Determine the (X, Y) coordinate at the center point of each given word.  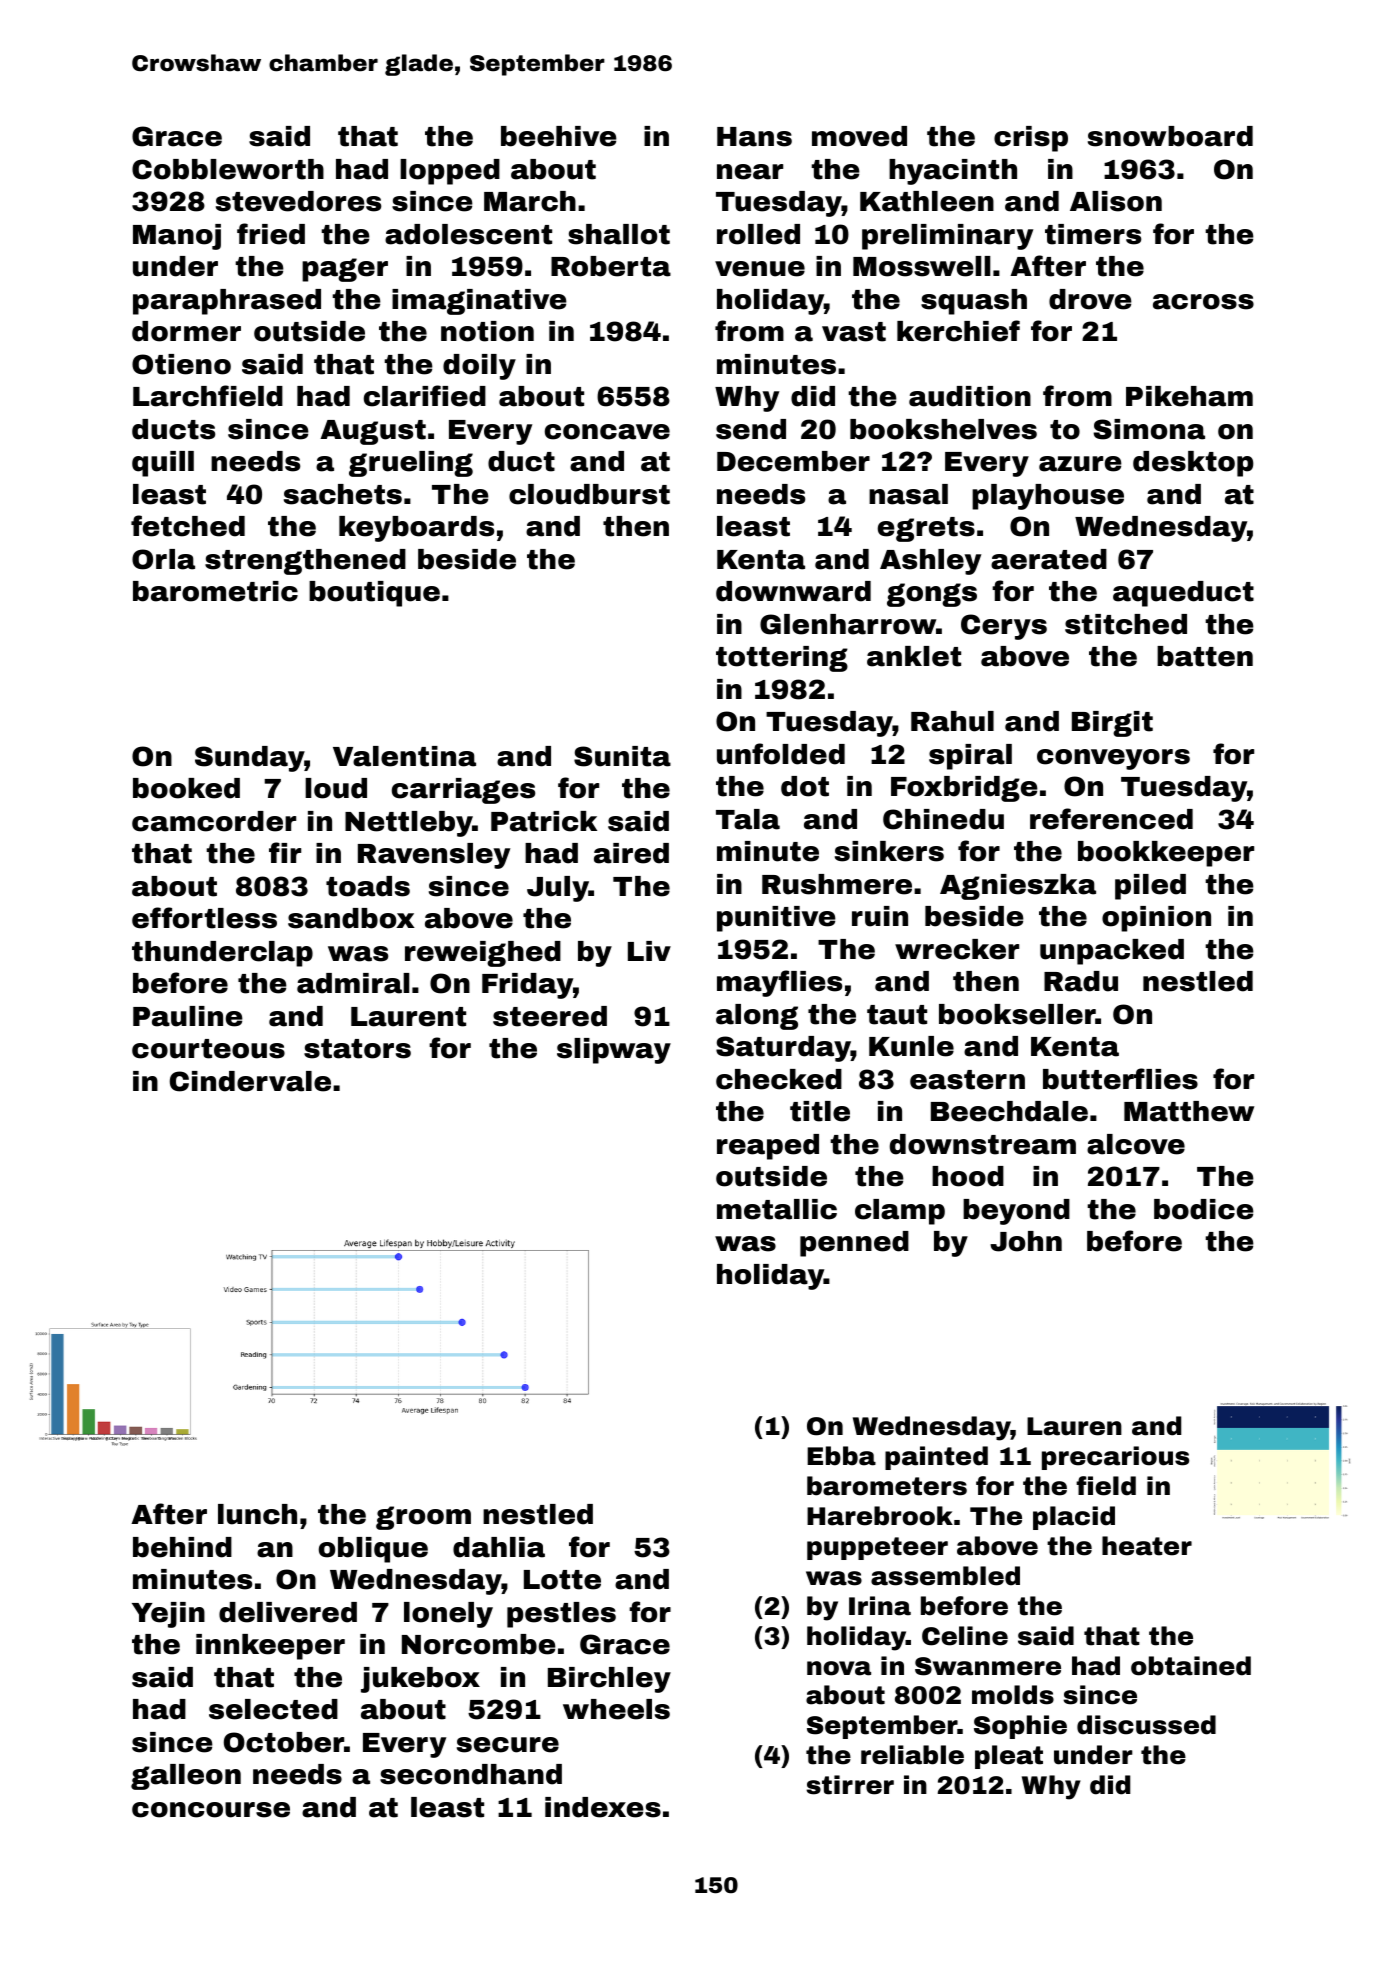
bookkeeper (1166, 854)
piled (1150, 887)
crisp (1031, 139)
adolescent (468, 234)
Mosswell (922, 266)
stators (357, 1049)
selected (273, 1709)
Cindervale (250, 1081)
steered (550, 1016)
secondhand (471, 1774)
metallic (777, 1209)
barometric (215, 591)
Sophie (1020, 1727)
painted (936, 1458)
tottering (782, 659)
